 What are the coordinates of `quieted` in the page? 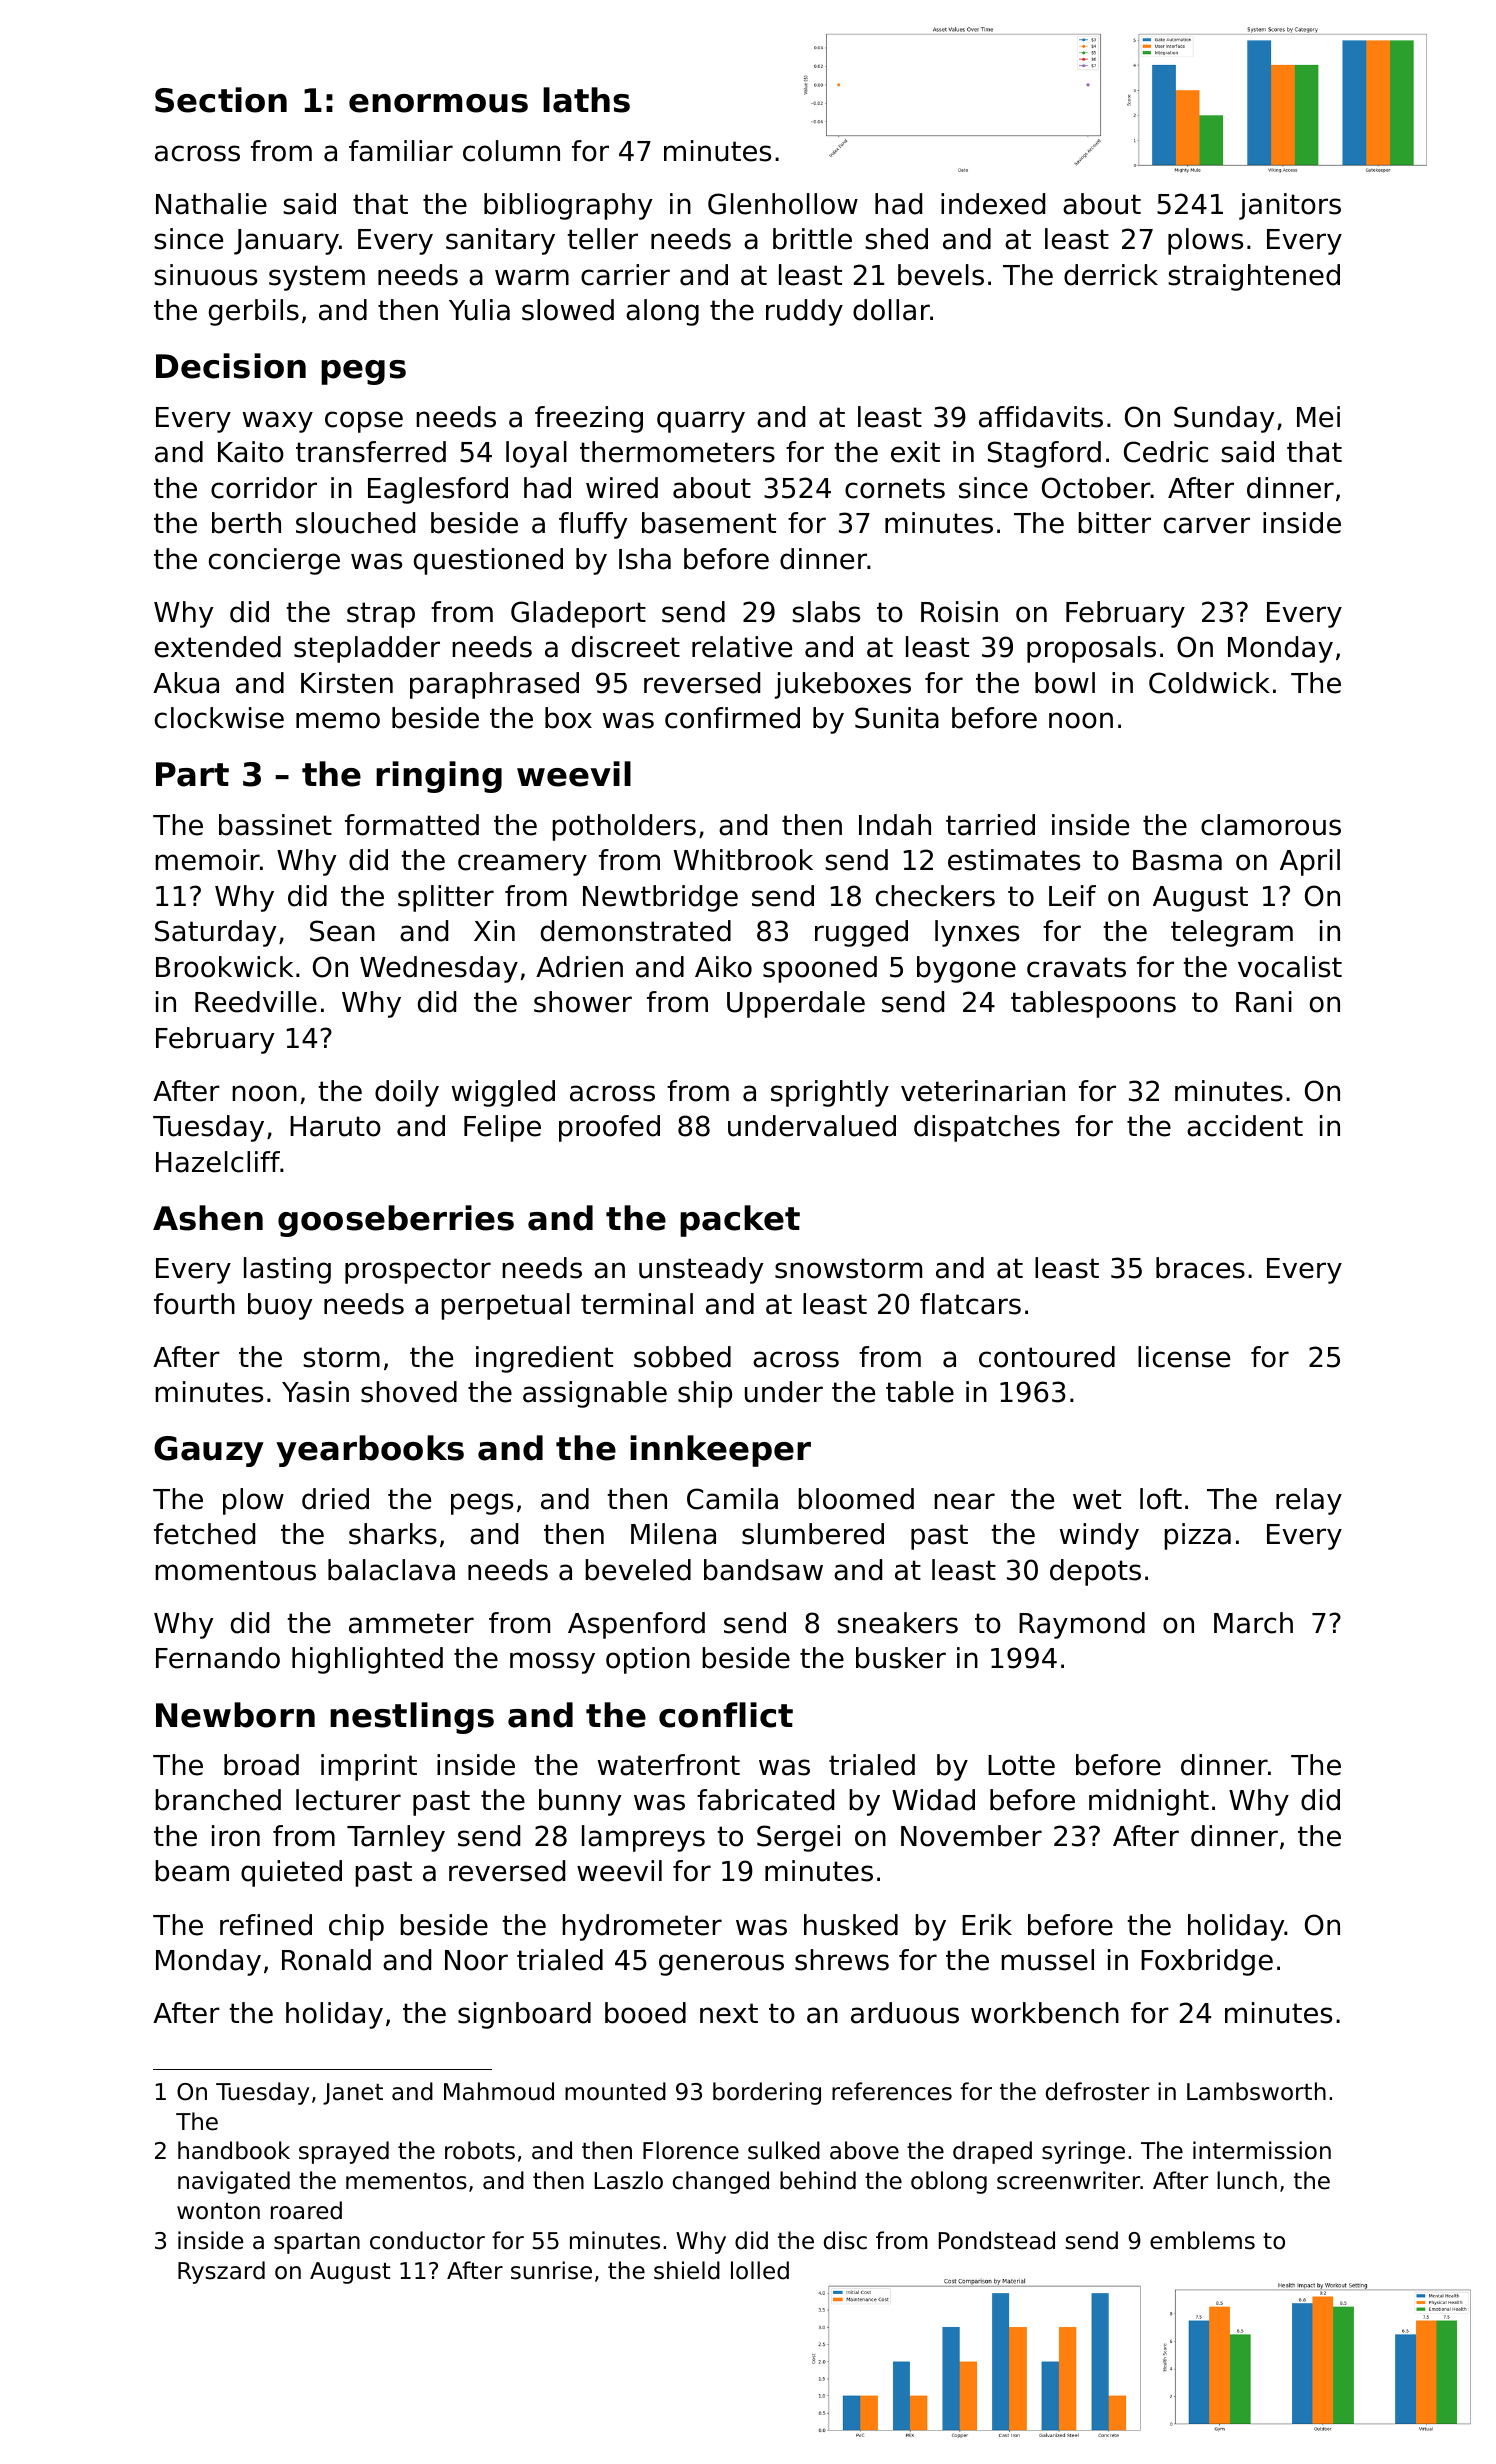 It's located at (291, 1873).
